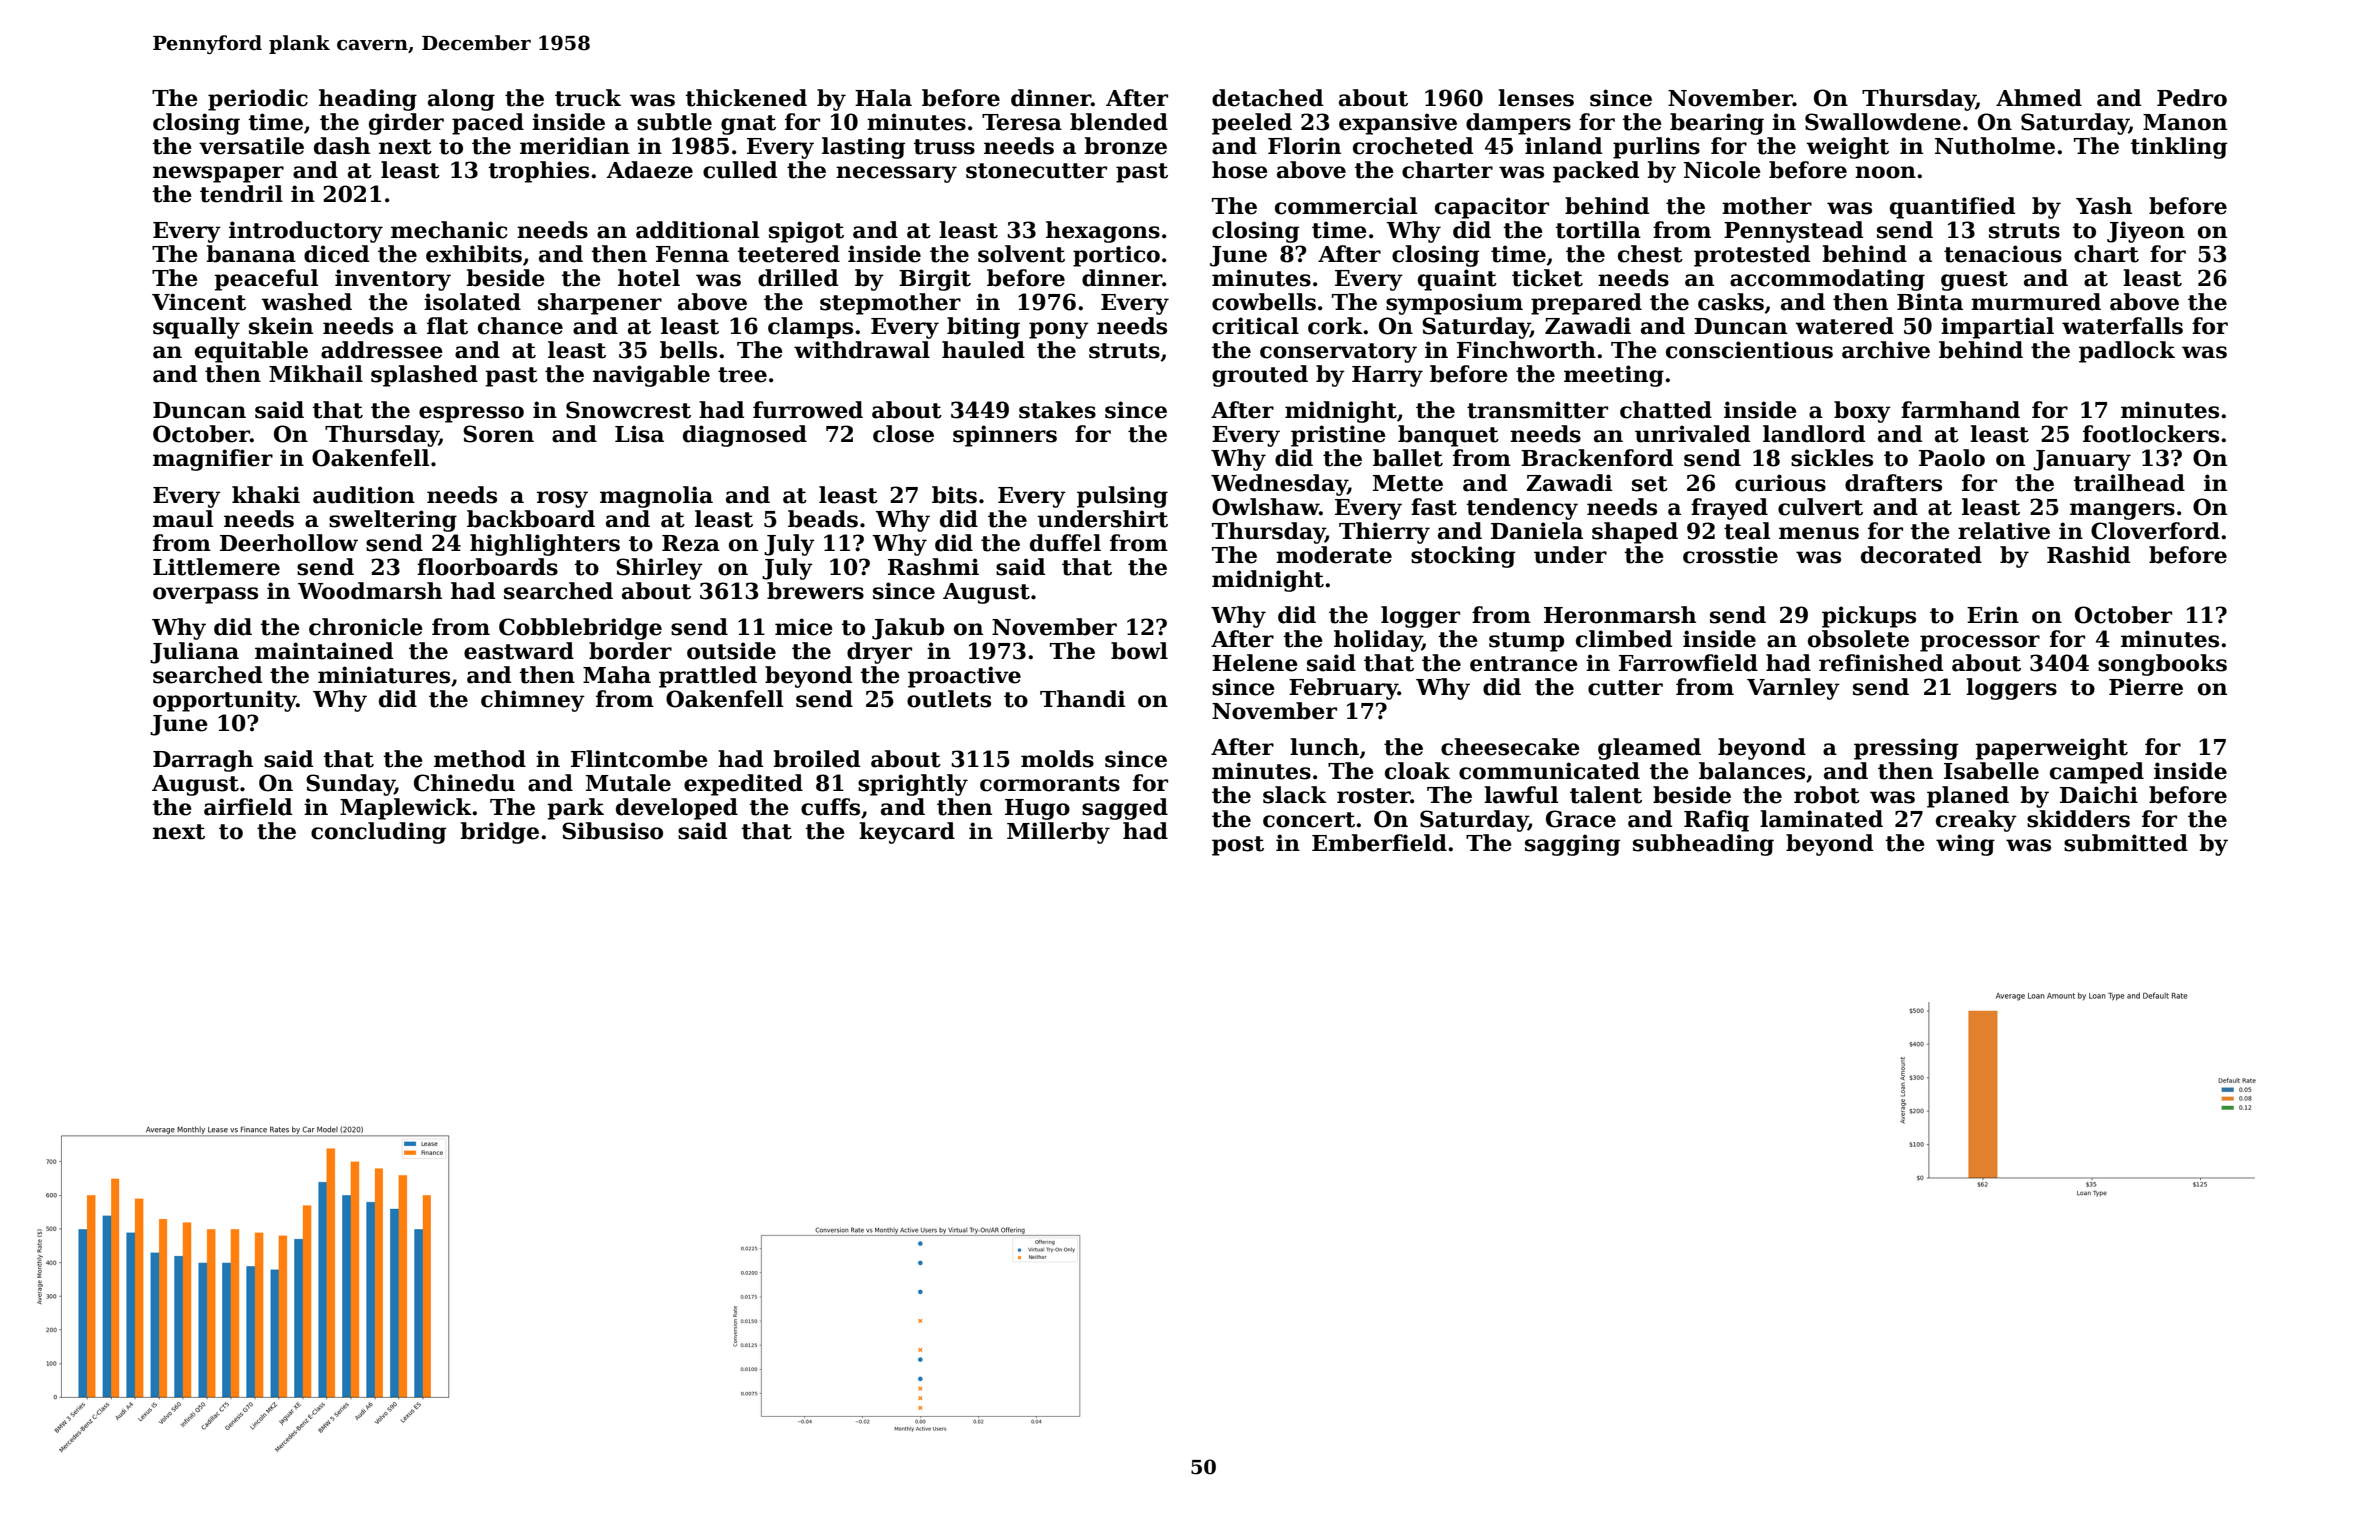 This screenshot has height=1540, width=2380. What do you see at coordinates (1122, 497) in the screenshot?
I see `pulsing` at bounding box center [1122, 497].
